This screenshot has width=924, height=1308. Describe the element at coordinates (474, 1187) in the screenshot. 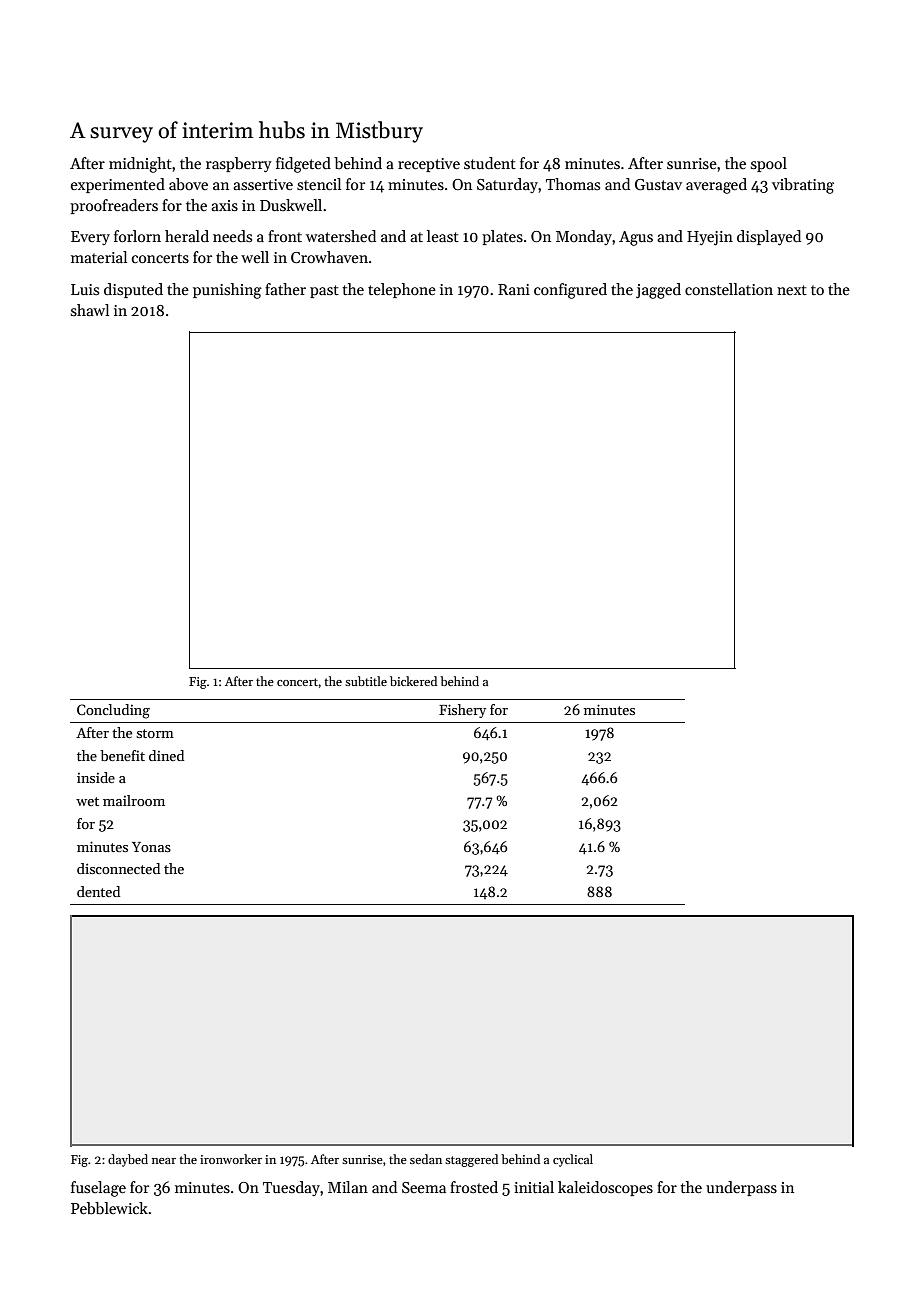

I see `frosted` at that location.
